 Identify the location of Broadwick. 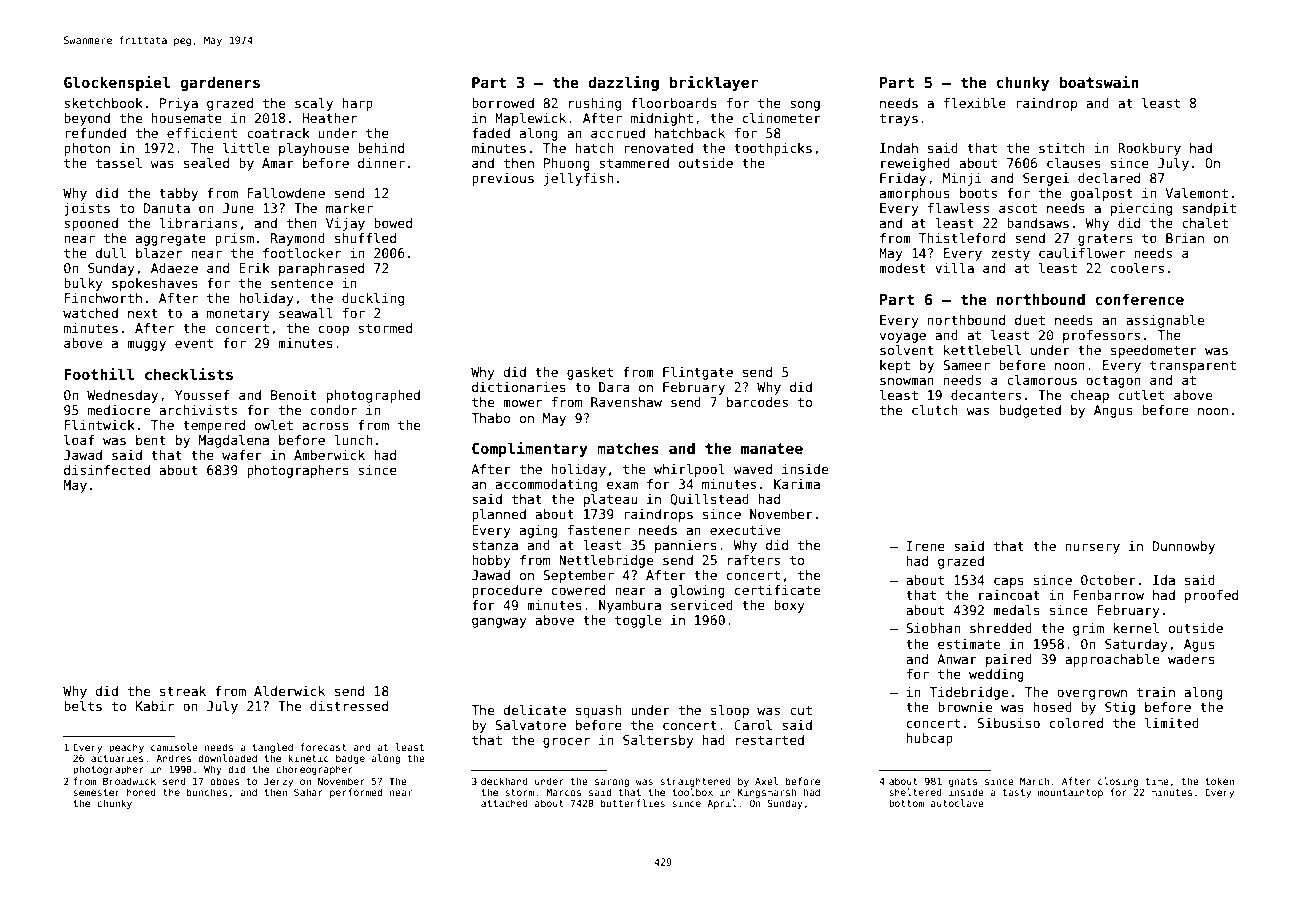
(129, 781).
